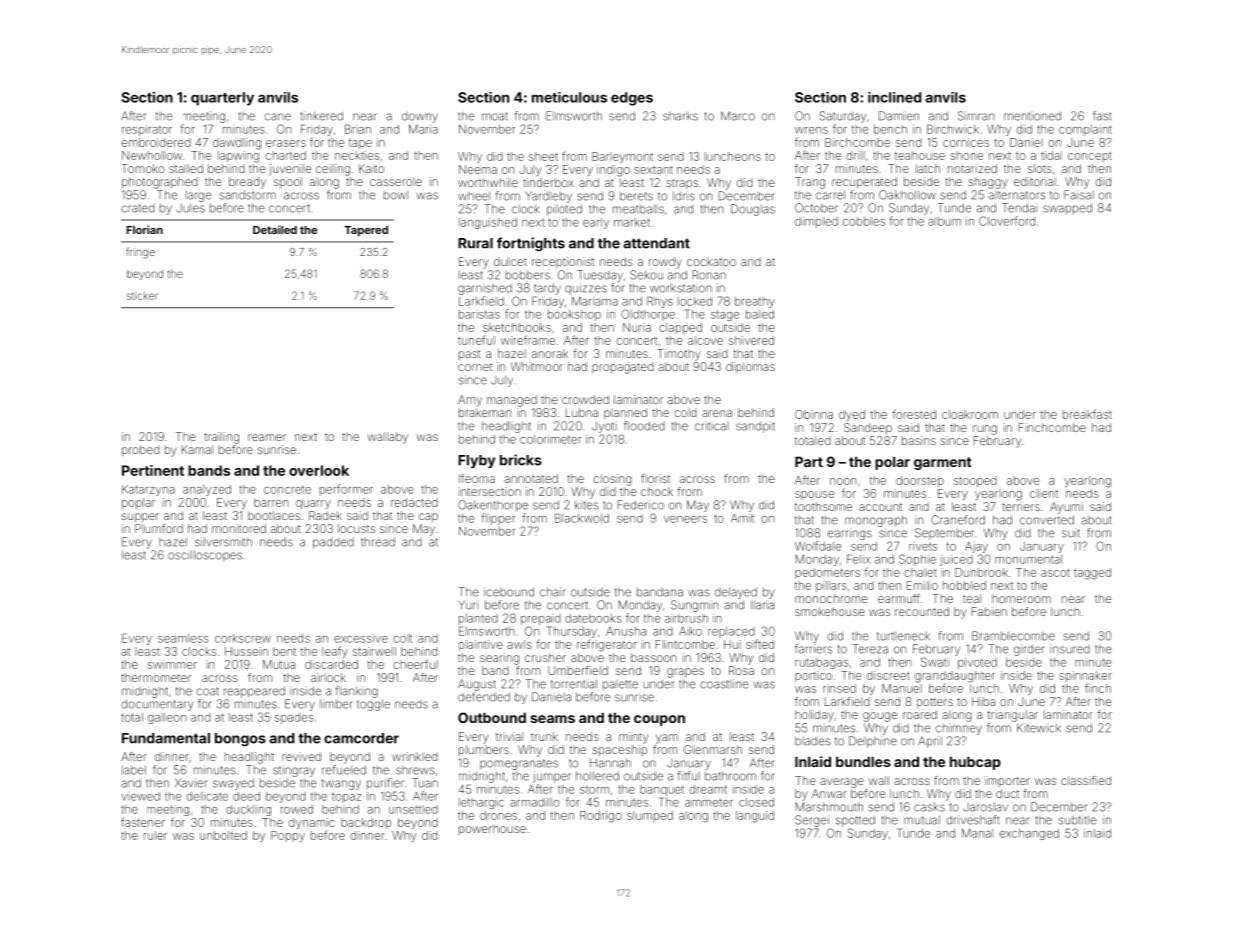 This image has width=1233, height=952. What do you see at coordinates (1029, 834) in the image?
I see `exchanged` at bounding box center [1029, 834].
